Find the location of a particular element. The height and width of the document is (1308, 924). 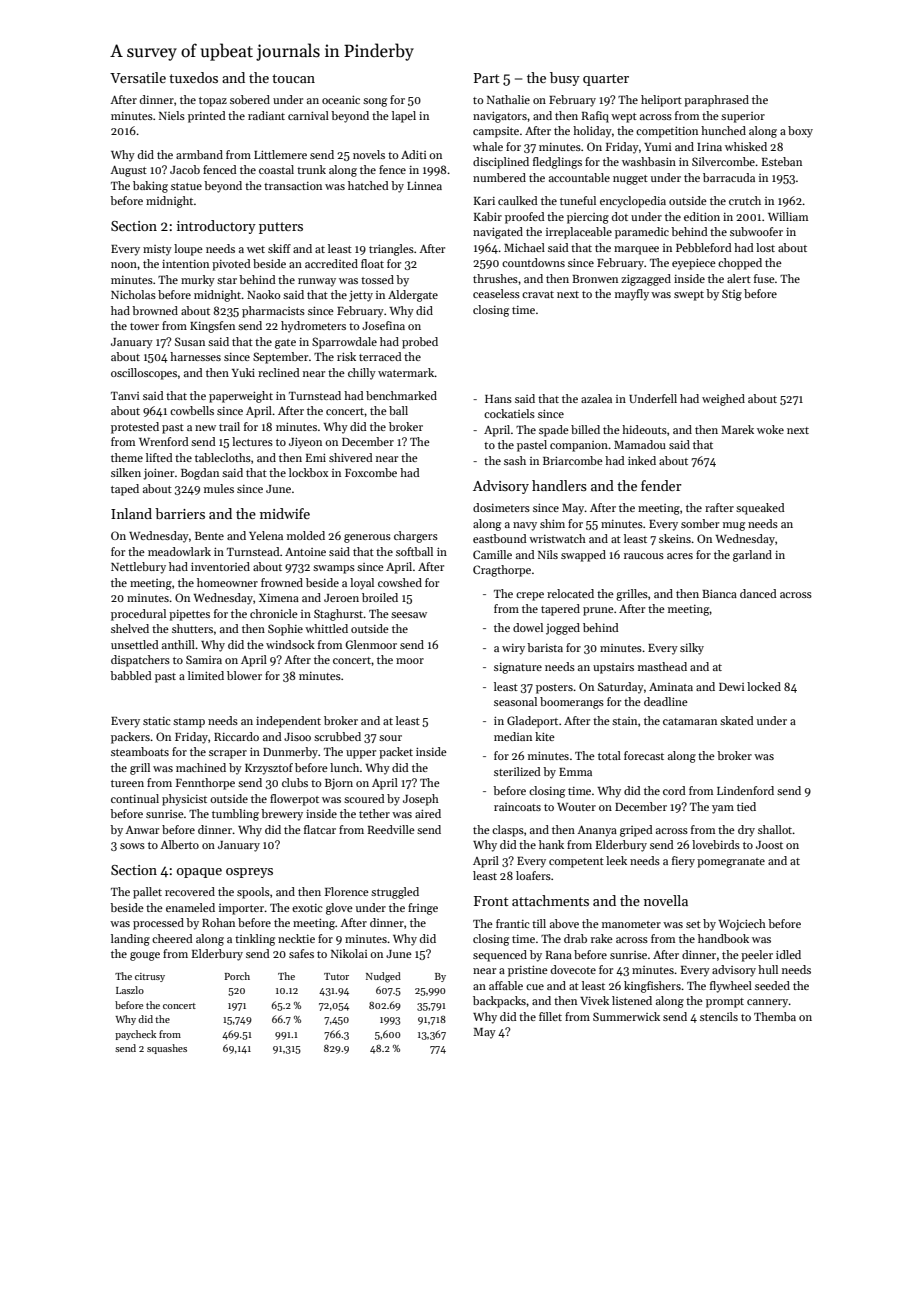

benchmarked is located at coordinates (401, 395).
